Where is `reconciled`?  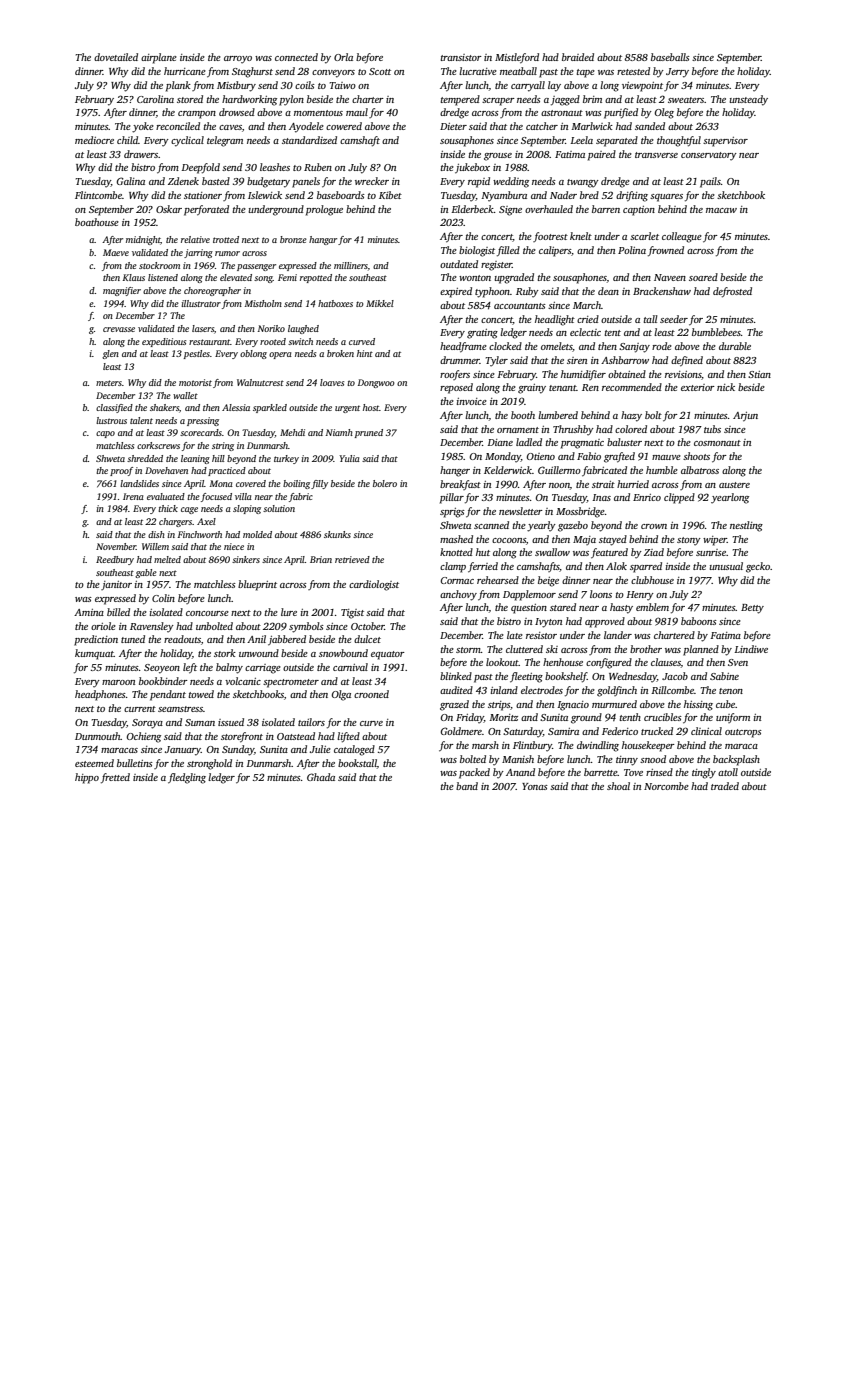
reconciled is located at coordinates (178, 126).
